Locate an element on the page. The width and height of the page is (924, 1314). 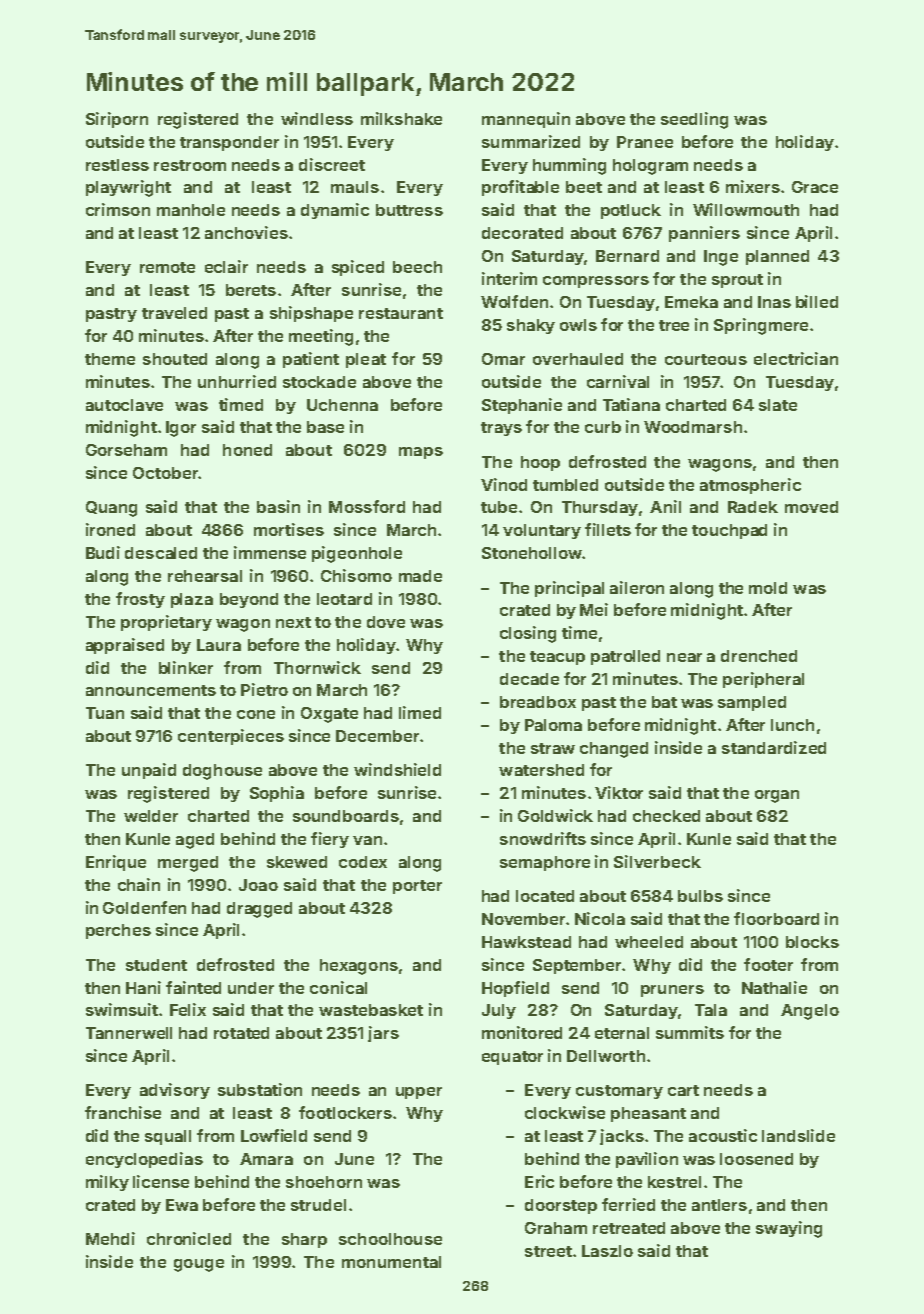
blocks is located at coordinates (812, 942).
